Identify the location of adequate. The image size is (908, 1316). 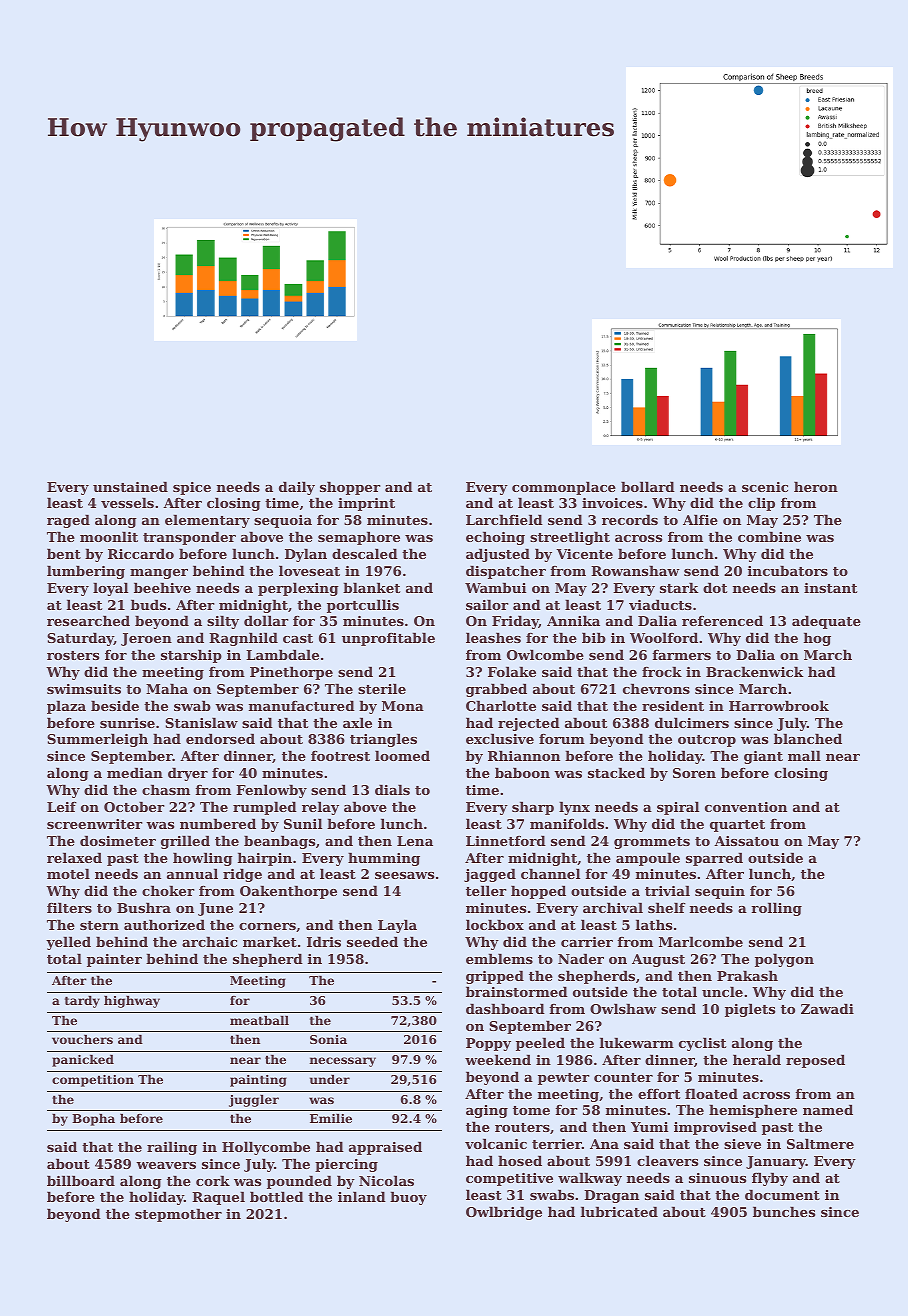
(826, 622).
